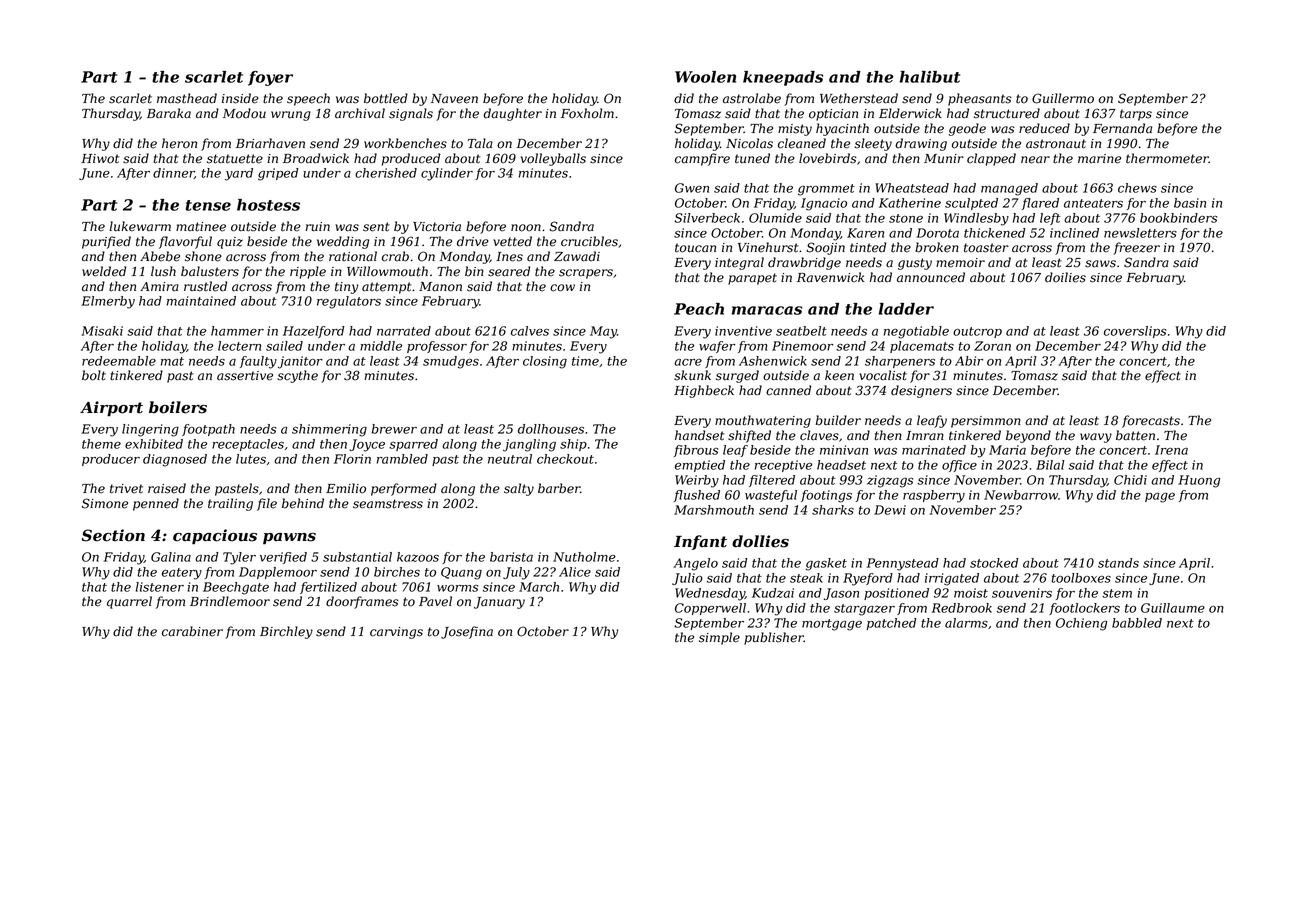 Image resolution: width=1308 pixels, height=924 pixels. What do you see at coordinates (702, 159) in the image?
I see `campfire` at bounding box center [702, 159].
